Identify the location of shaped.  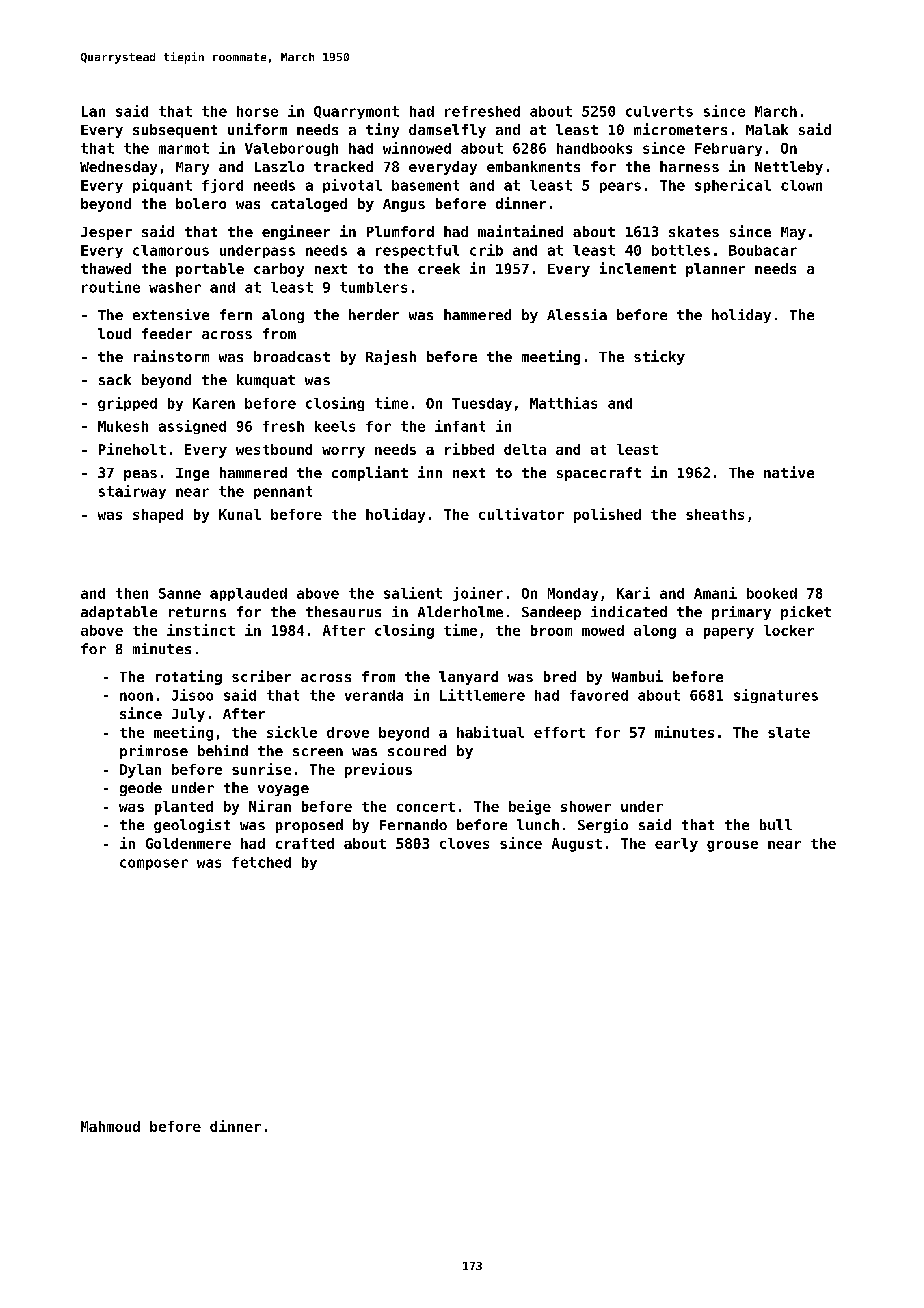
(158, 516).
